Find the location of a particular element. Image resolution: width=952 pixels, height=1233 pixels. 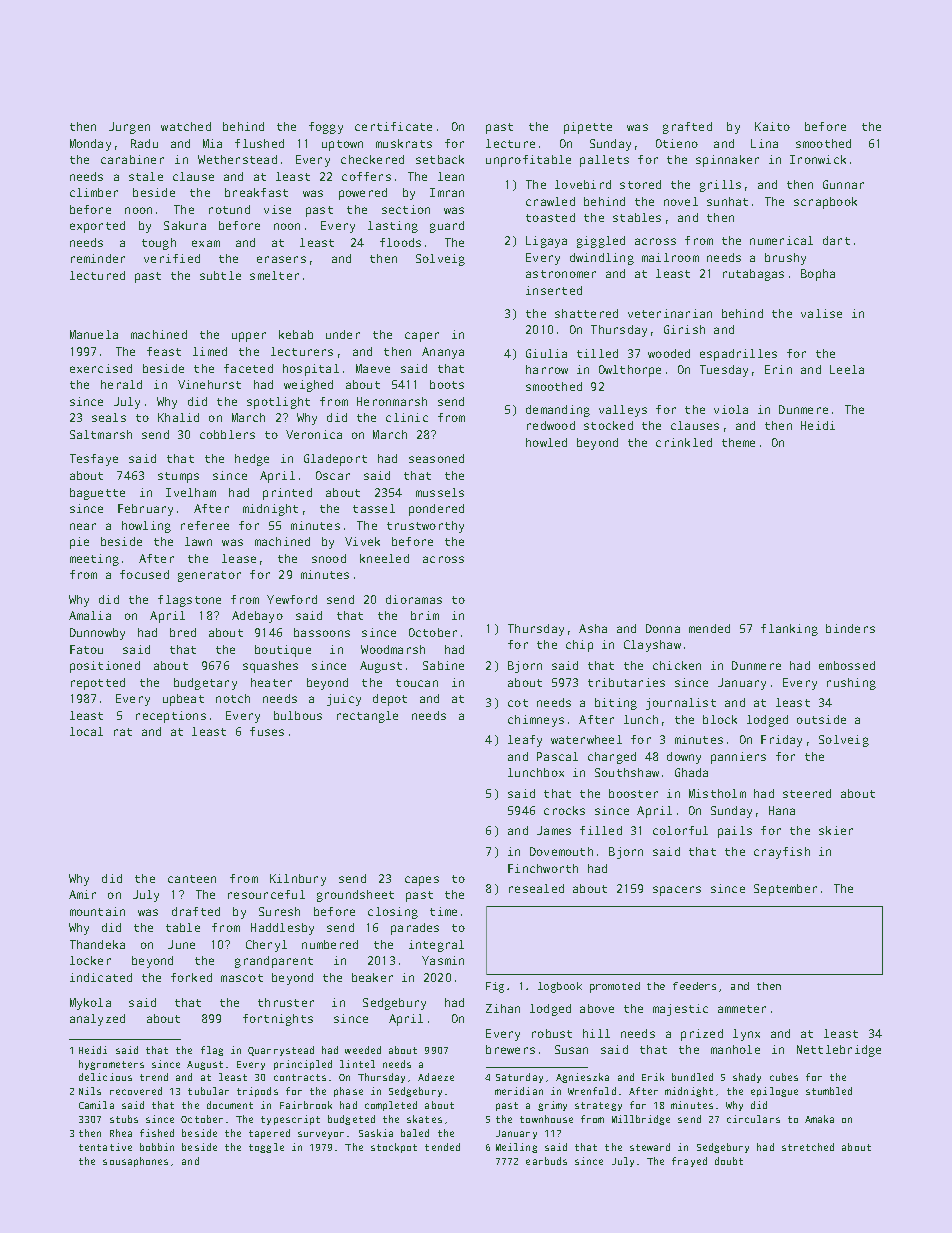

receptions is located at coordinates (171, 717).
